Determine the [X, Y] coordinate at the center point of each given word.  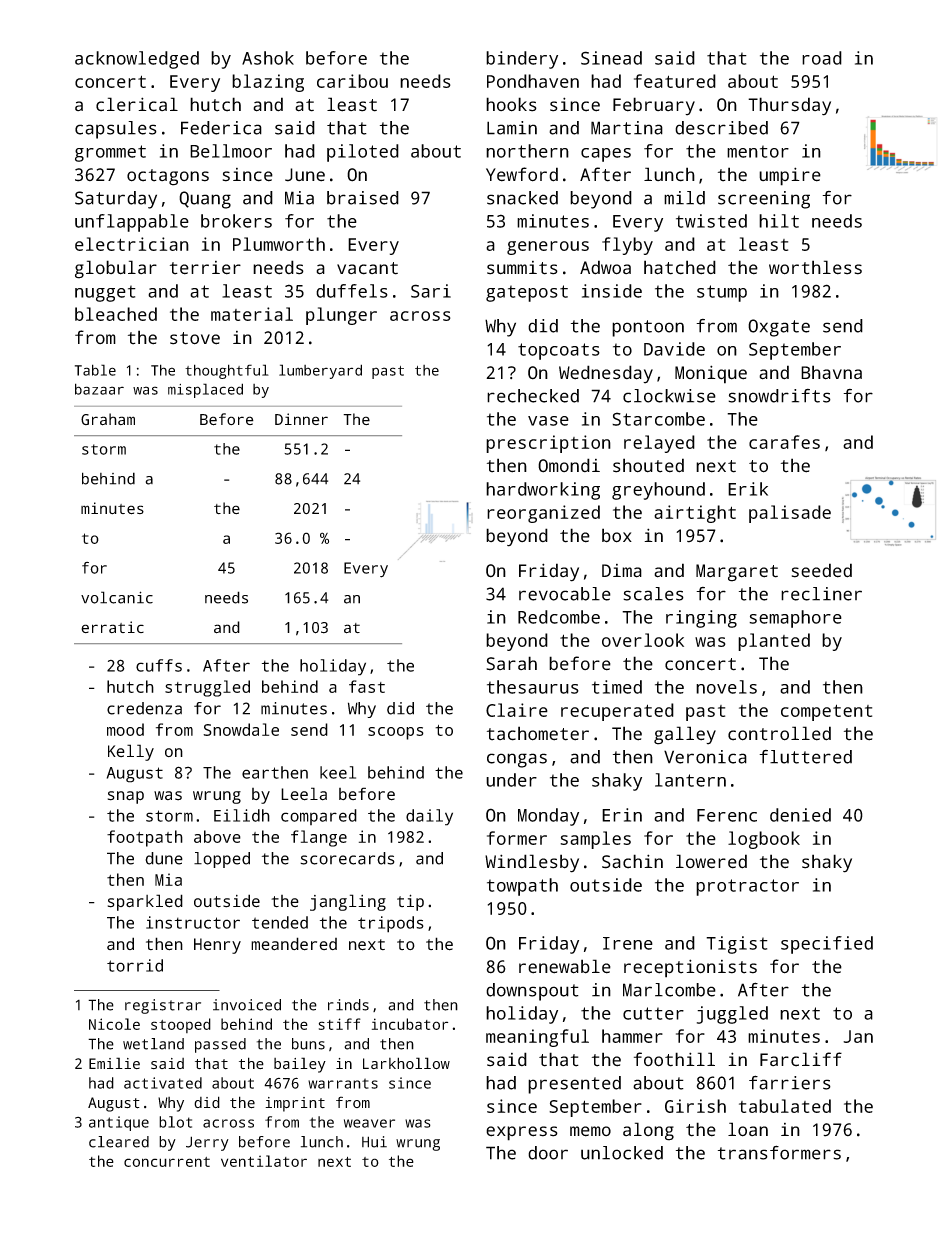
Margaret [737, 573]
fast [367, 686]
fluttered [805, 757]
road [822, 58]
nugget [105, 293]
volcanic [117, 597]
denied [800, 815]
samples [595, 840]
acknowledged [137, 60]
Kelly [131, 752]
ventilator [264, 1161]
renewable [565, 966]
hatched [680, 267]
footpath [145, 838]
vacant [367, 268]
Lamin [512, 128]
